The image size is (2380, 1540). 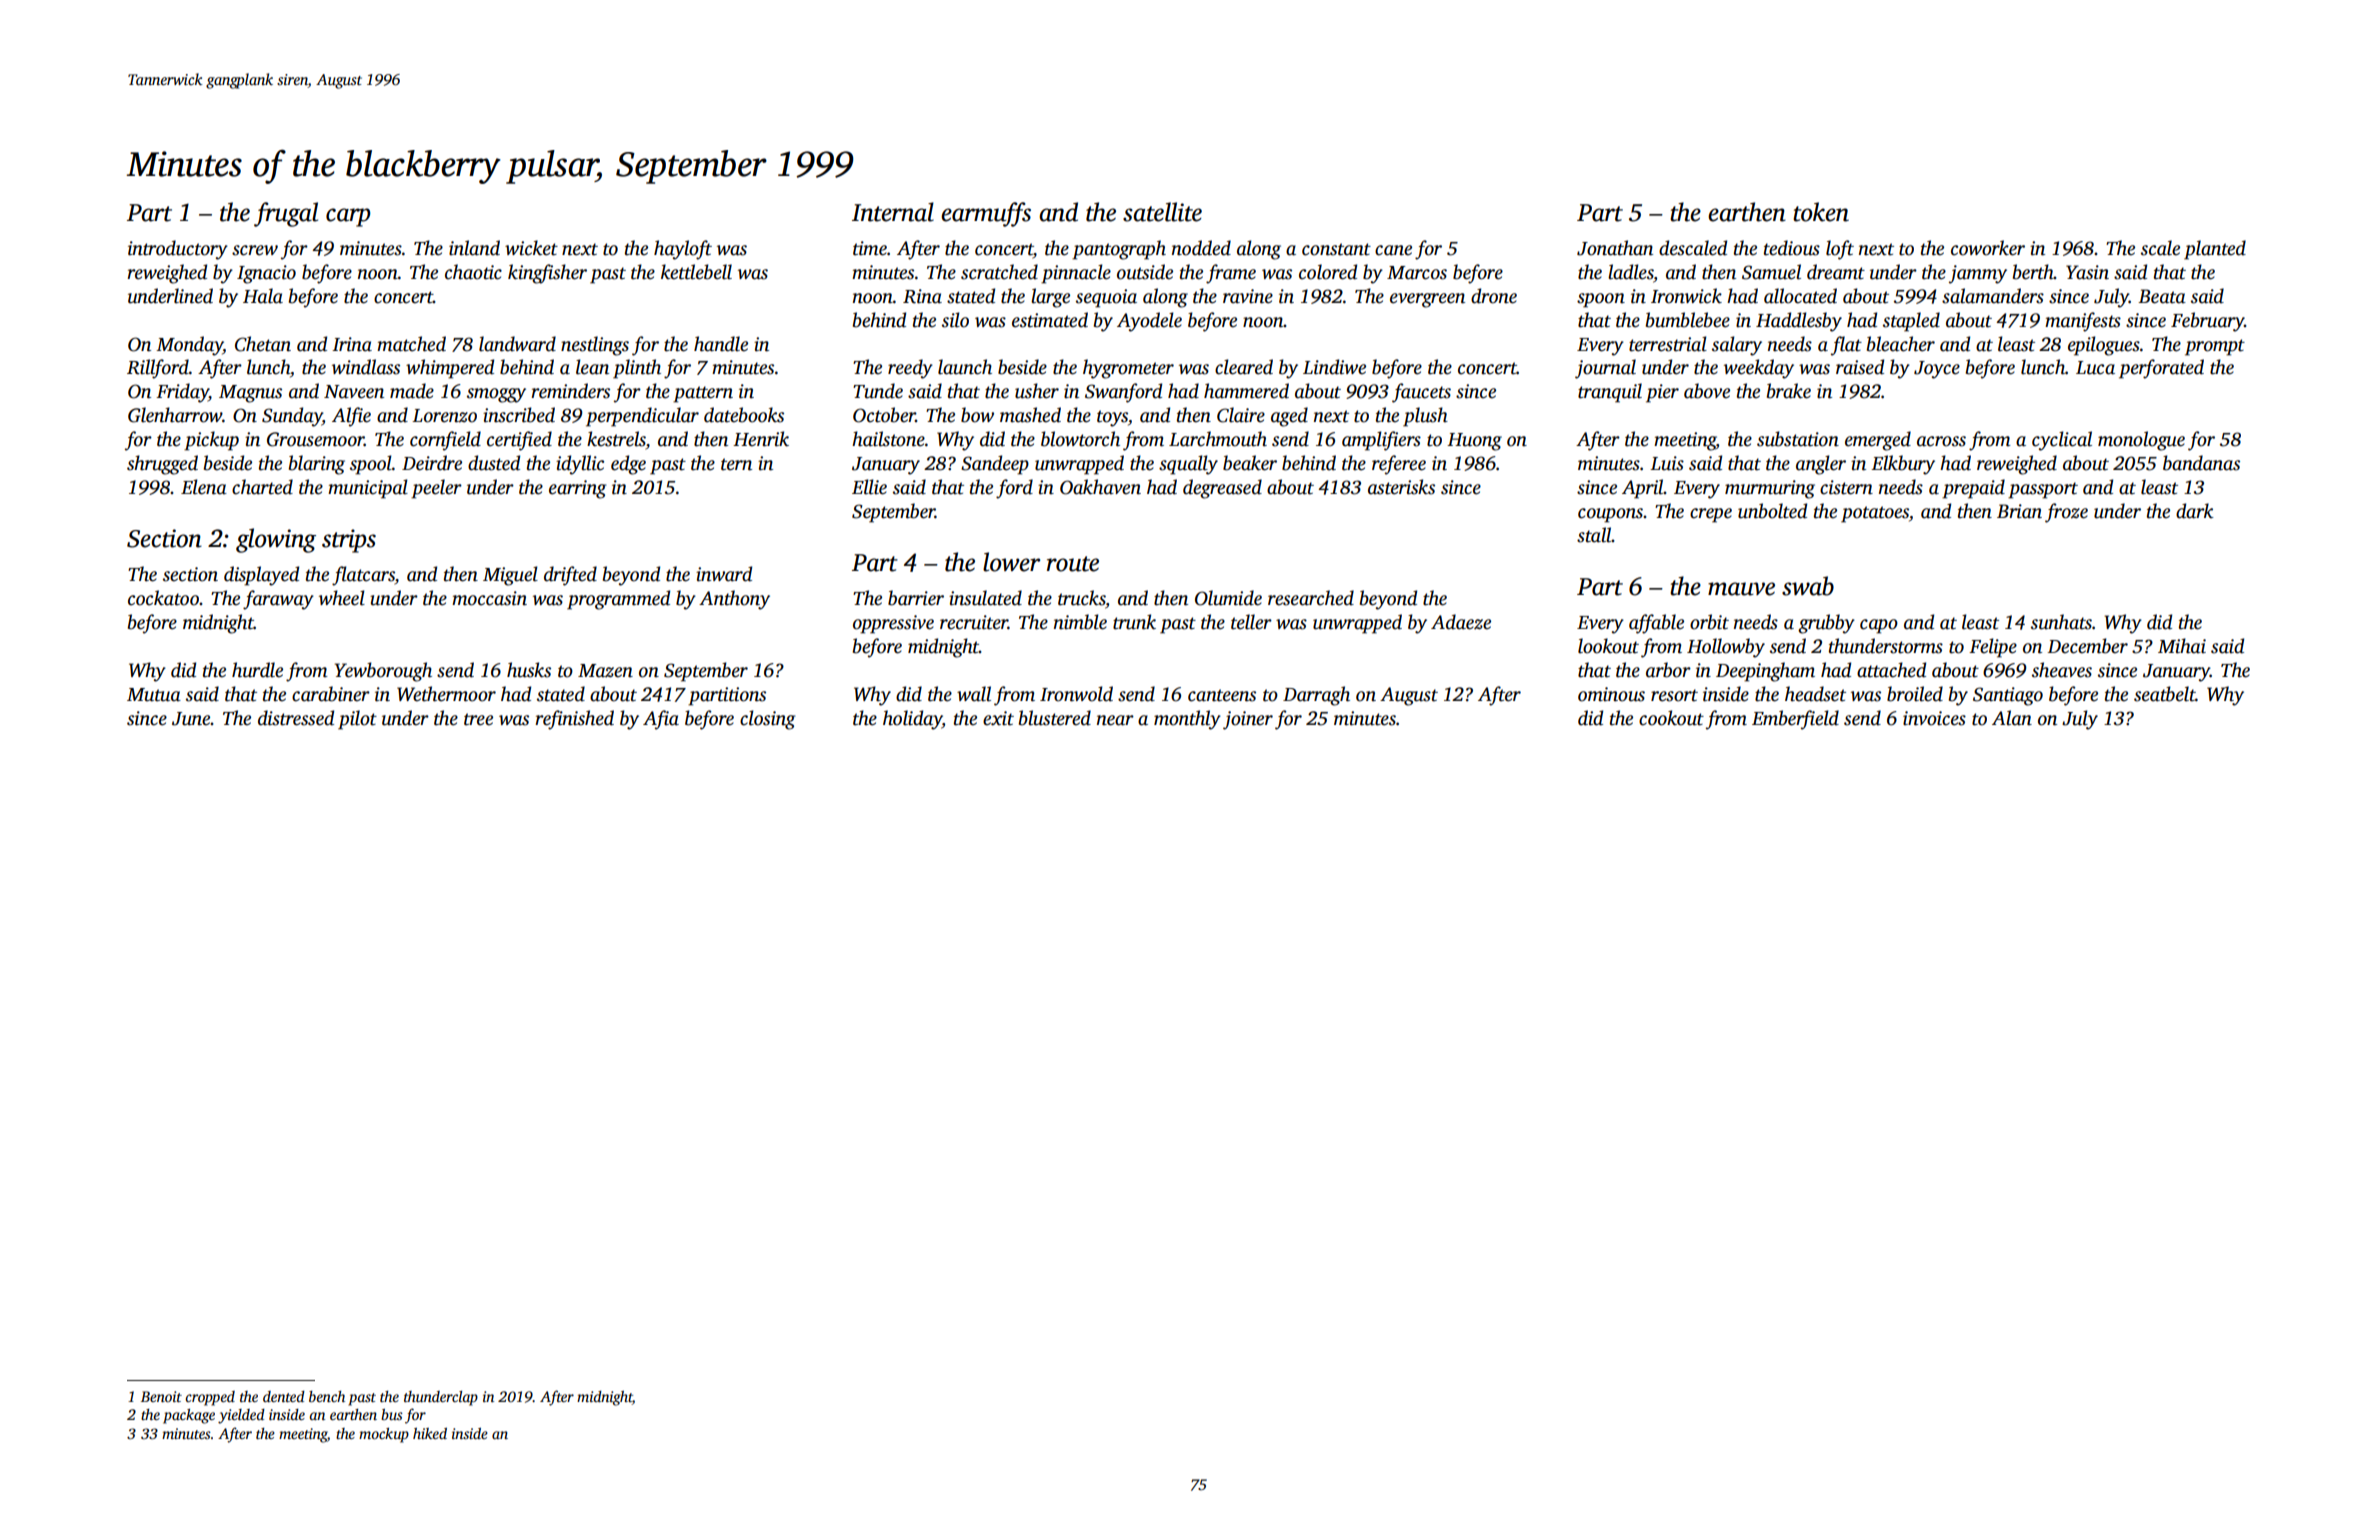 I want to click on June, so click(x=191, y=719).
